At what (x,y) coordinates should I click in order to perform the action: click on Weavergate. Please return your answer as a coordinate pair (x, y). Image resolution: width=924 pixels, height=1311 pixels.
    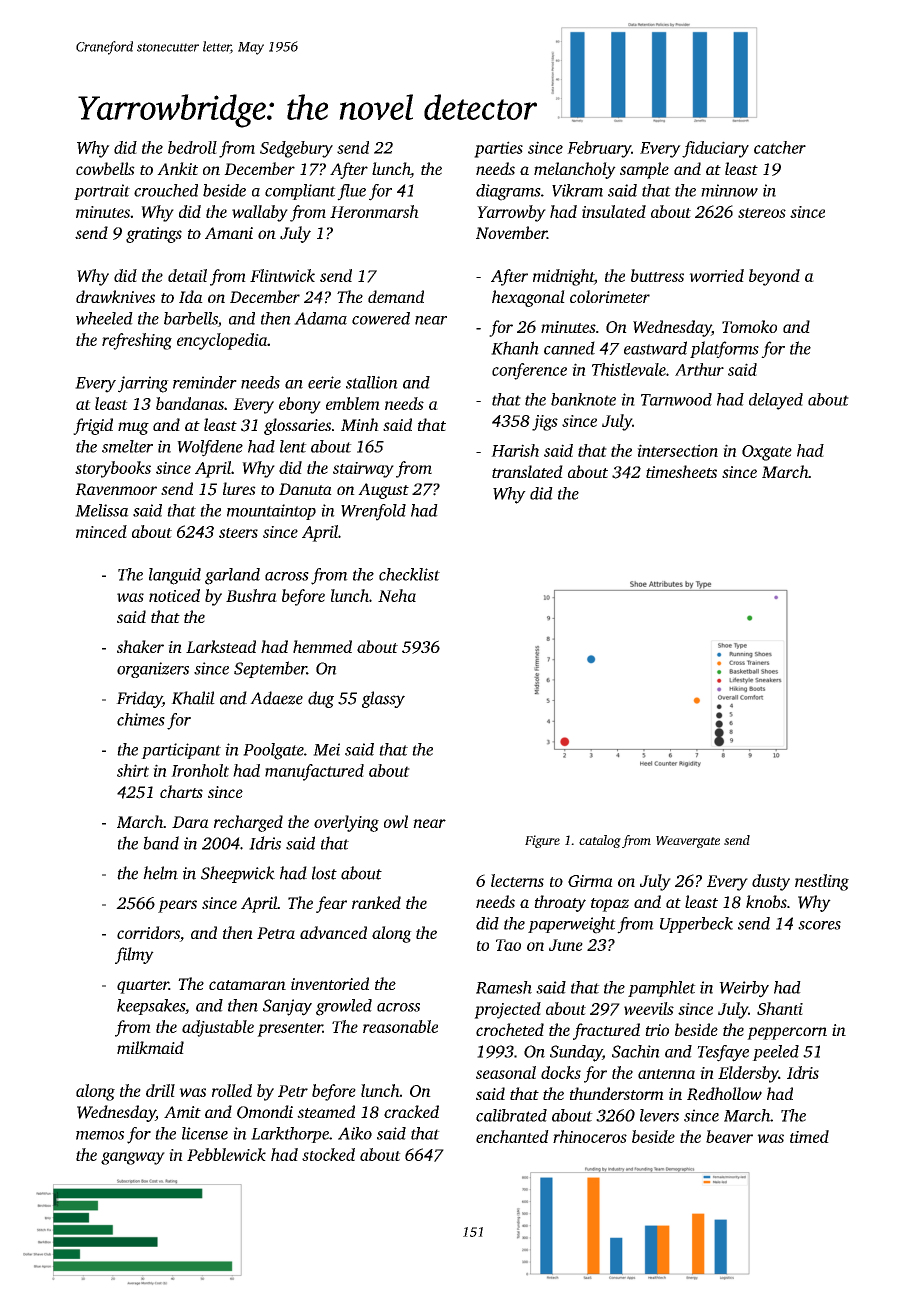
    Looking at the image, I should click on (688, 842).
